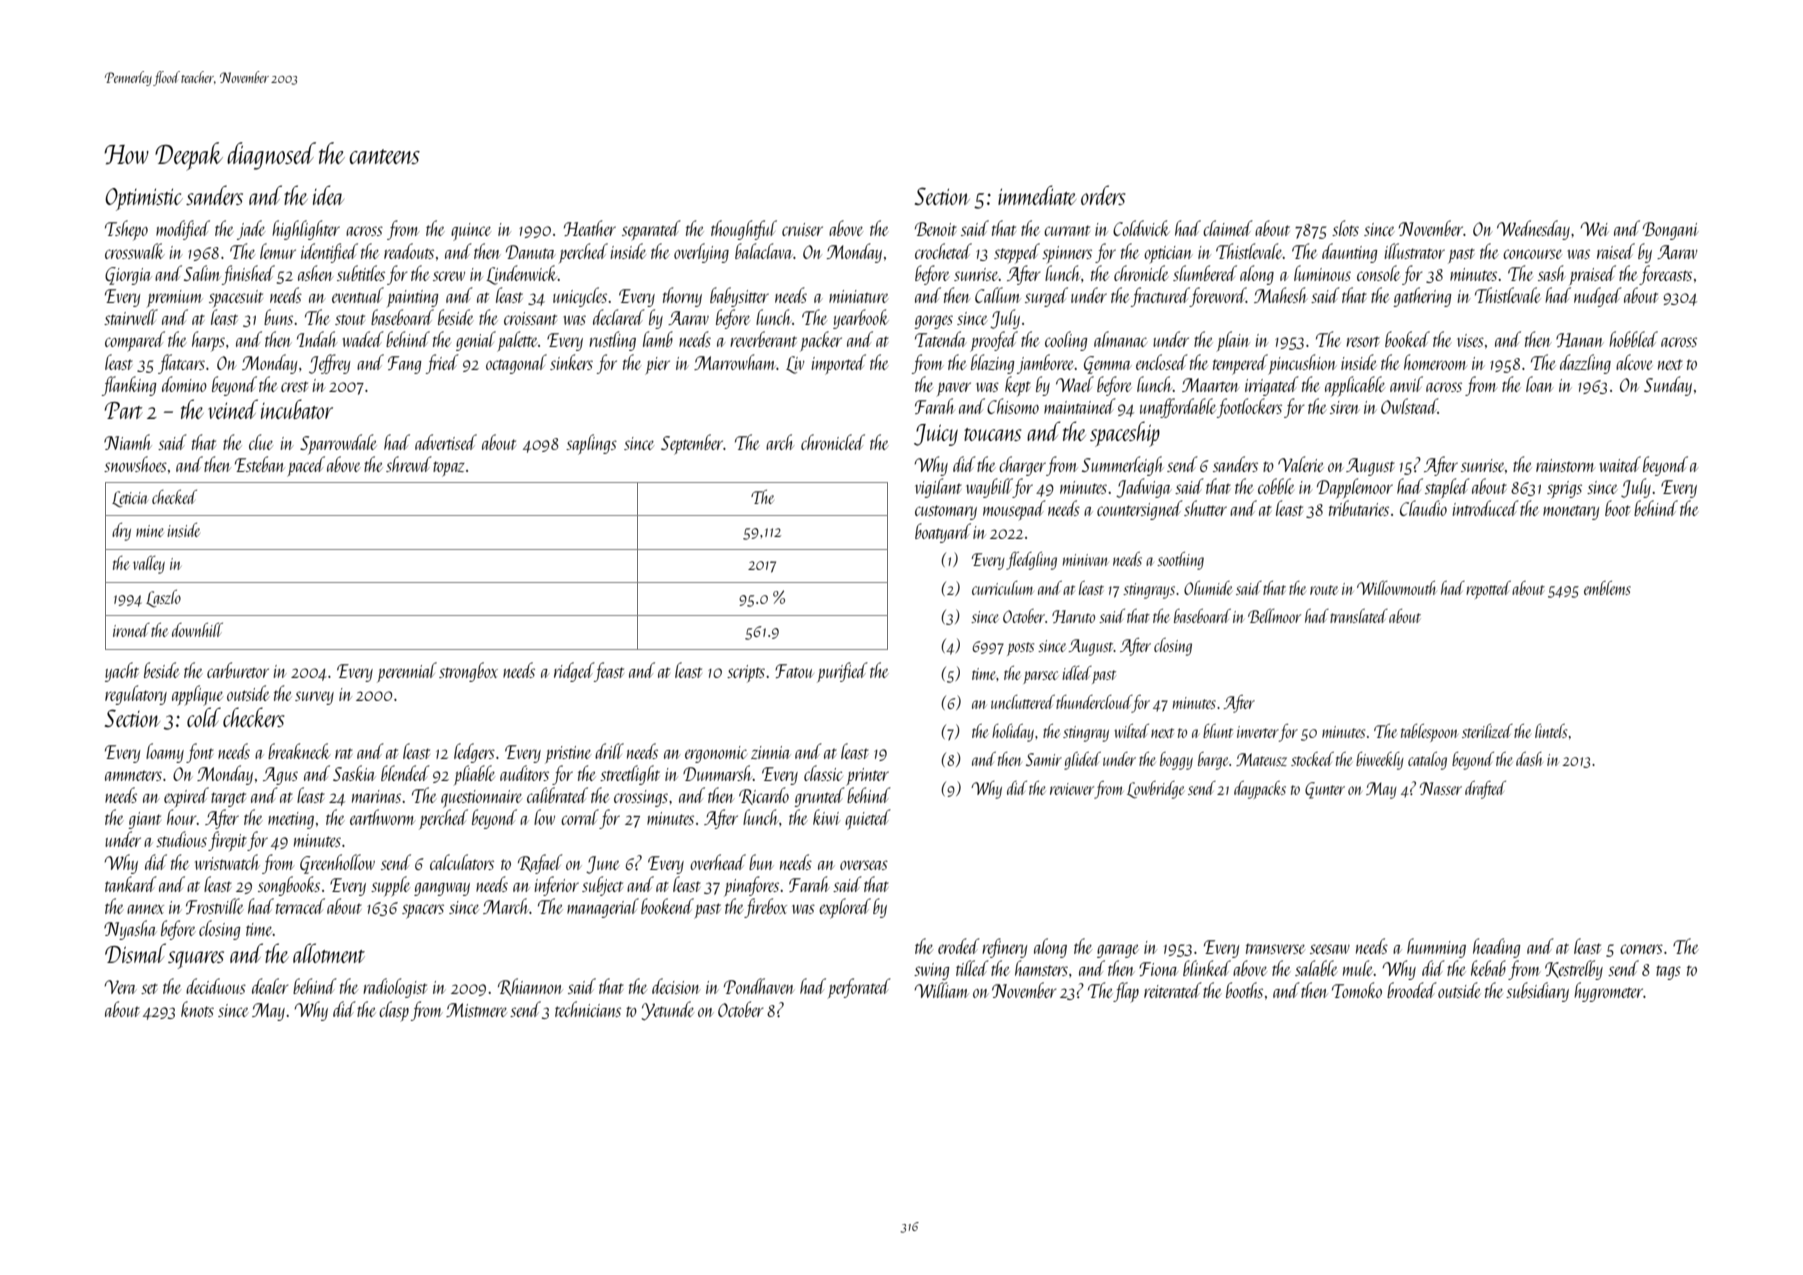 The image size is (1803, 1275). I want to click on crosswalk, so click(135, 251).
